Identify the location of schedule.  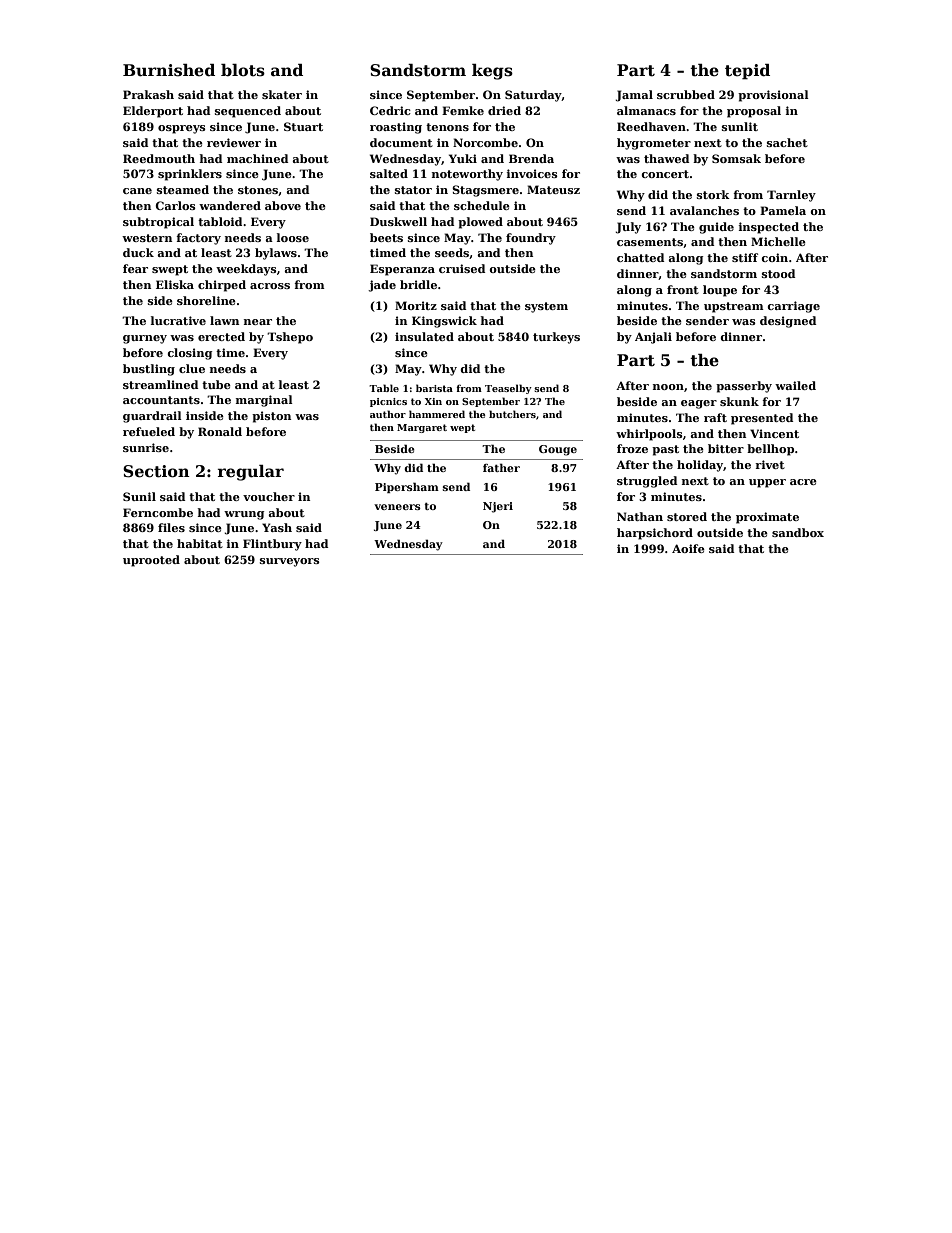
(482, 205).
